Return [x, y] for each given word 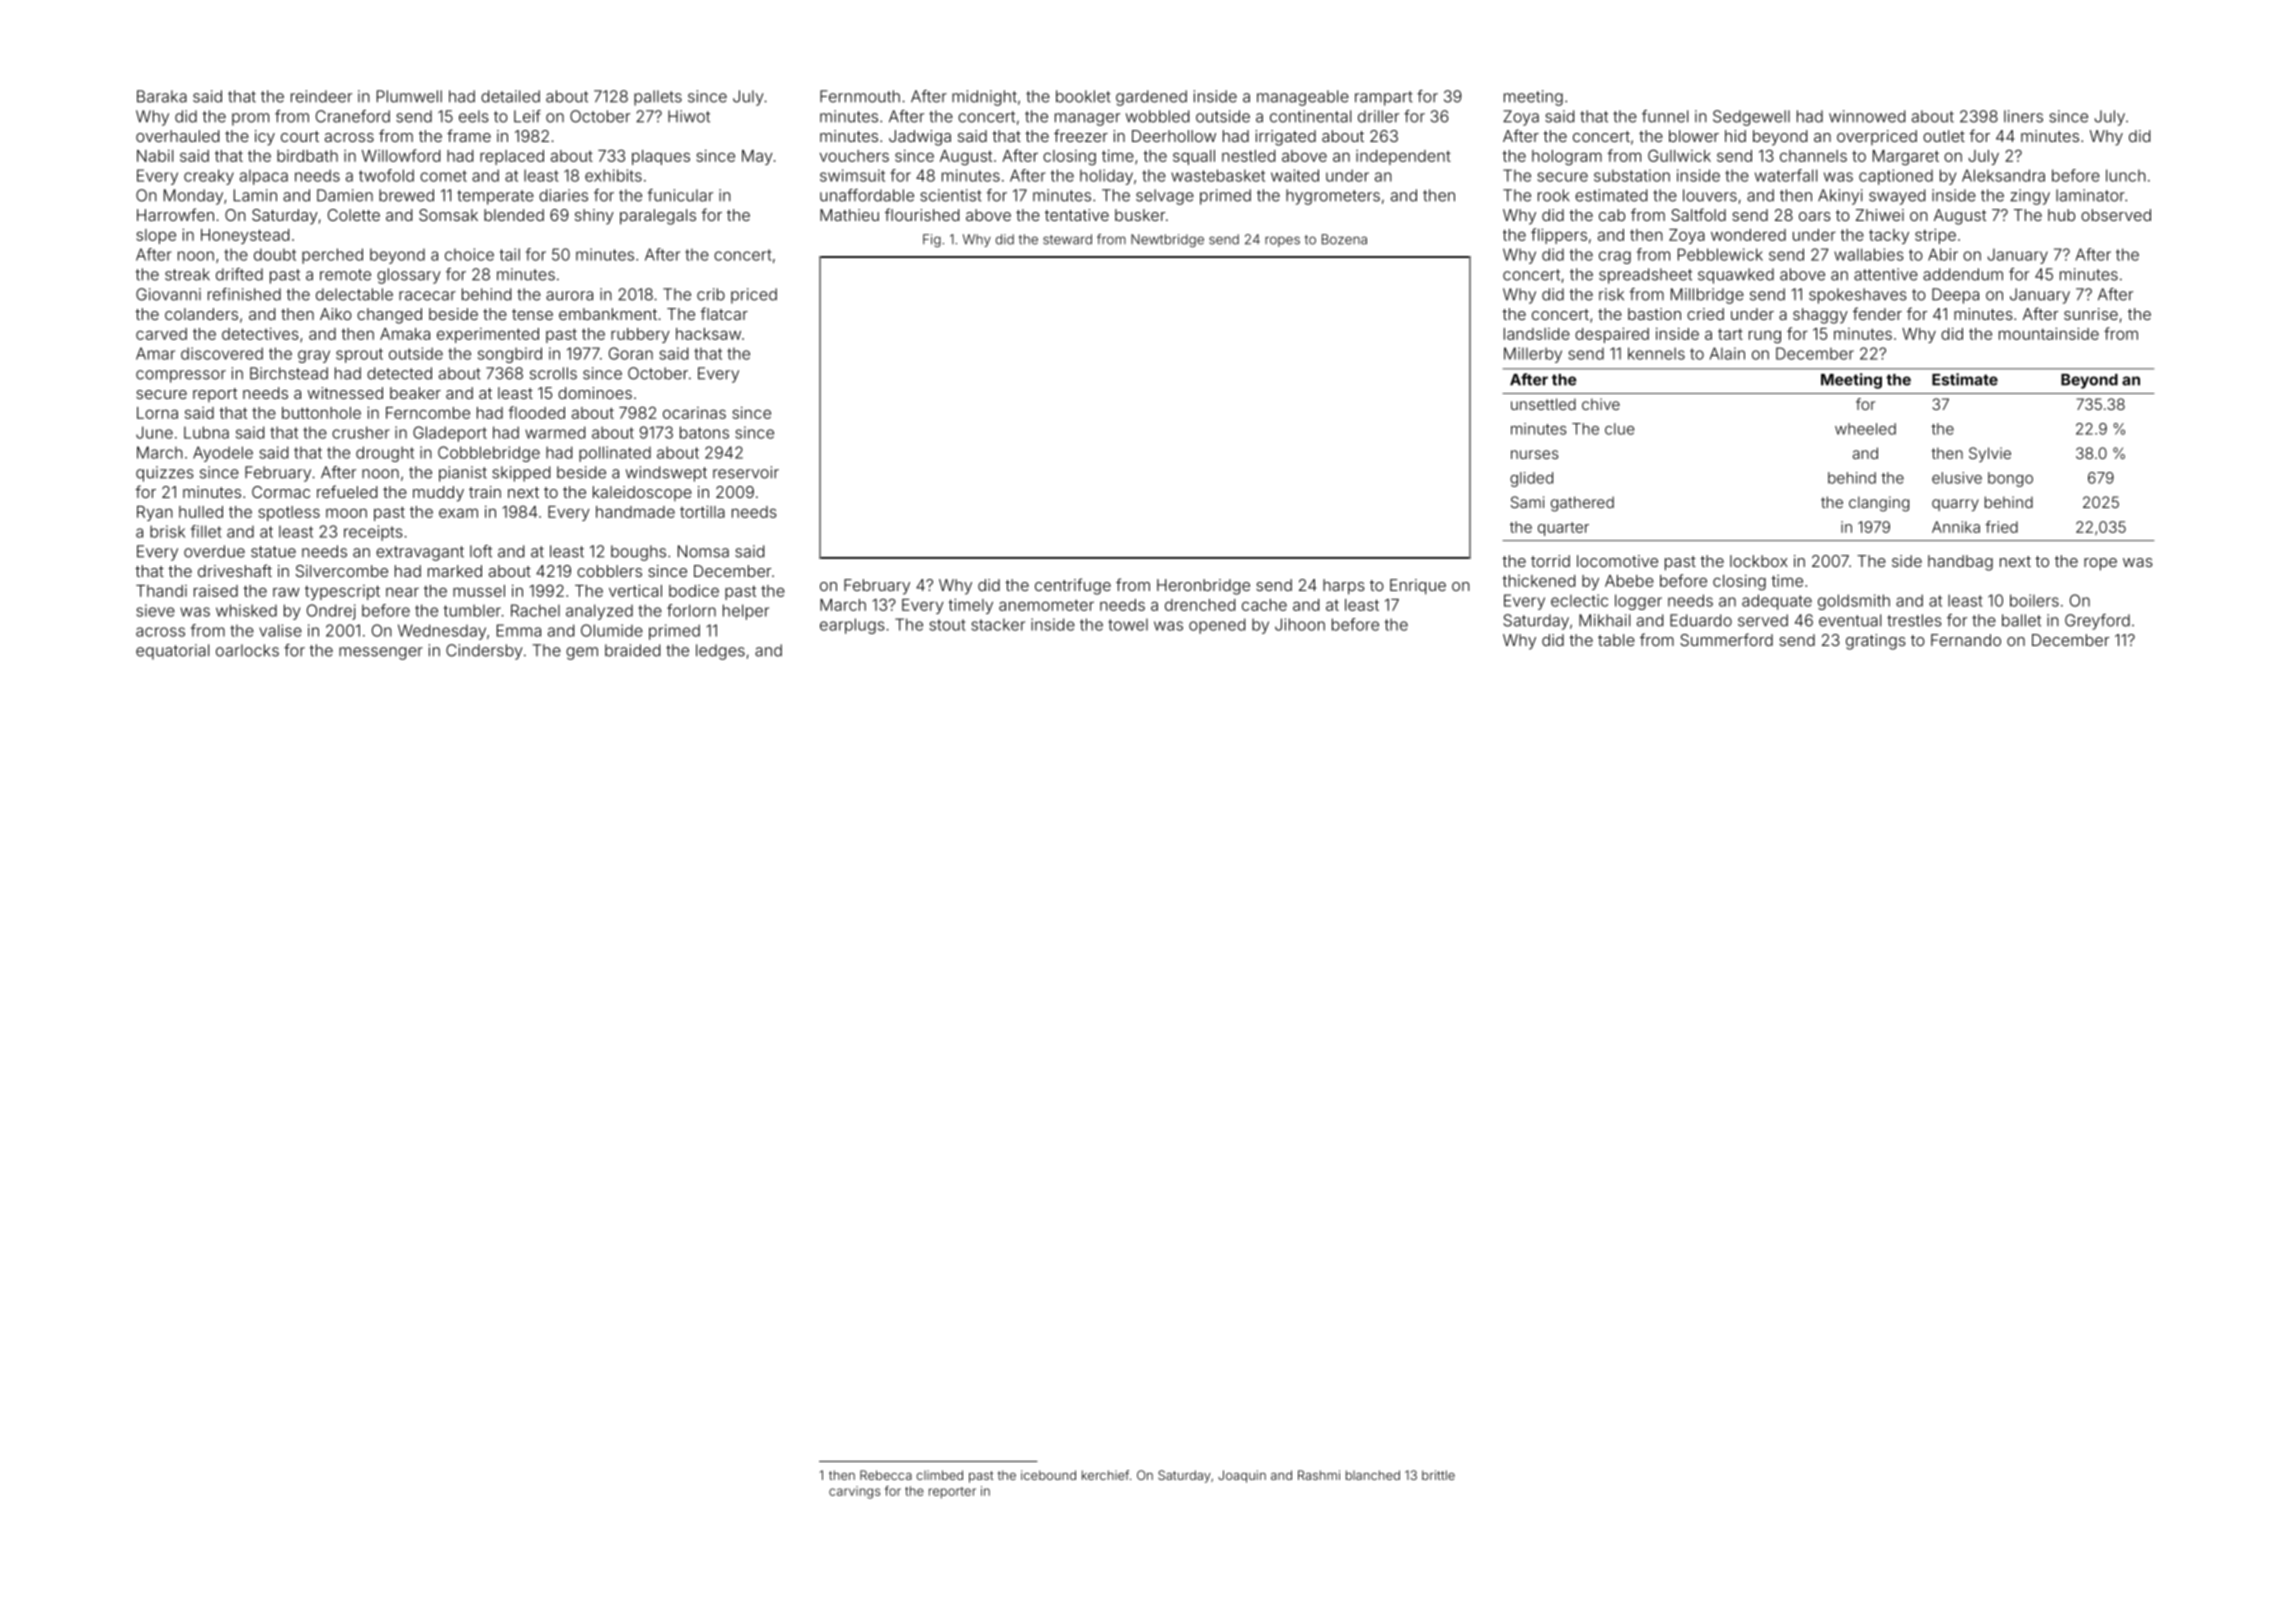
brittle [1438, 1475]
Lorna [157, 413]
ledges [720, 652]
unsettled [1543, 404]
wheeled [1865, 429]
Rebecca [886, 1475]
